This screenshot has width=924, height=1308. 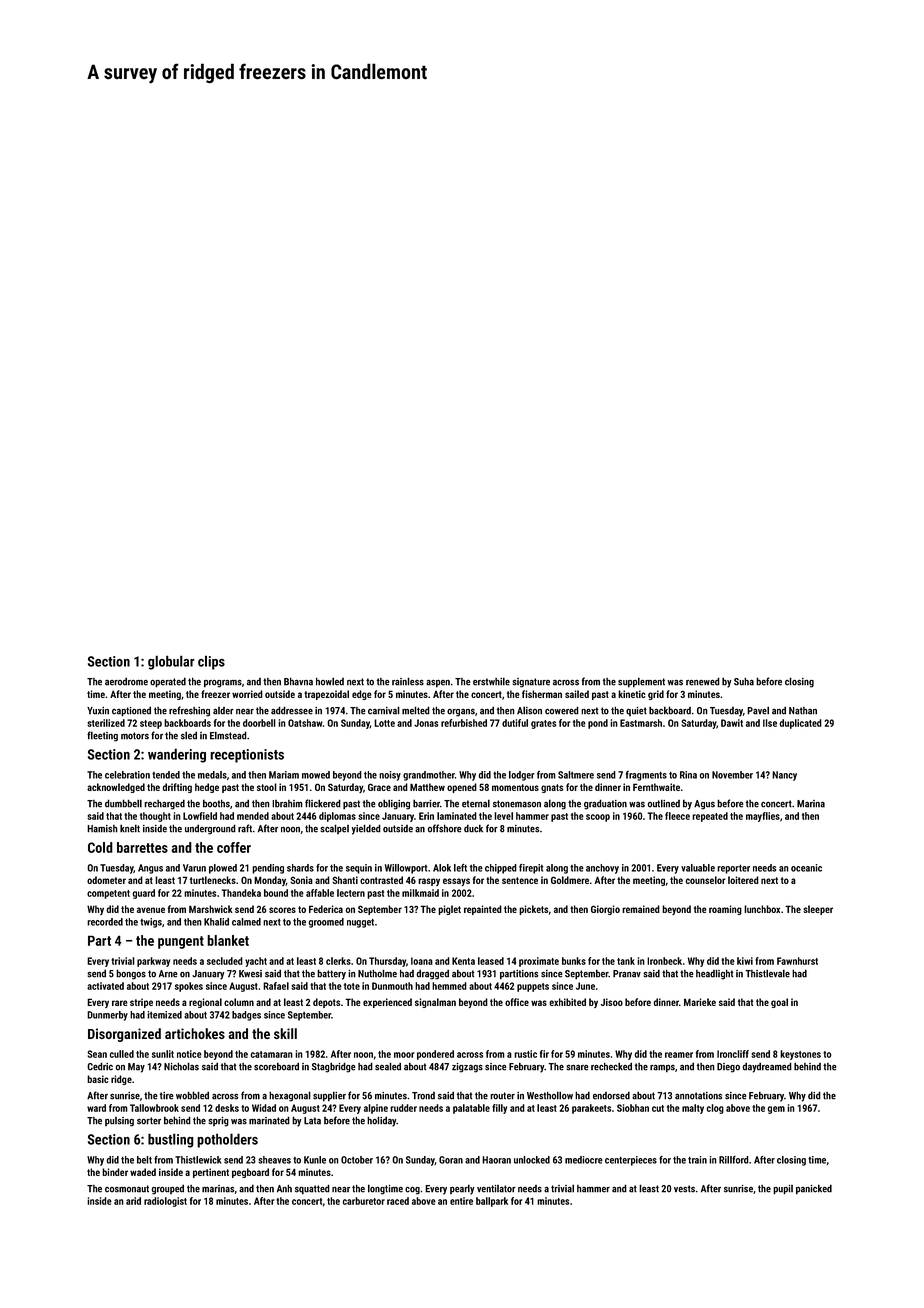 What do you see at coordinates (171, 662) in the screenshot?
I see `globular` at bounding box center [171, 662].
